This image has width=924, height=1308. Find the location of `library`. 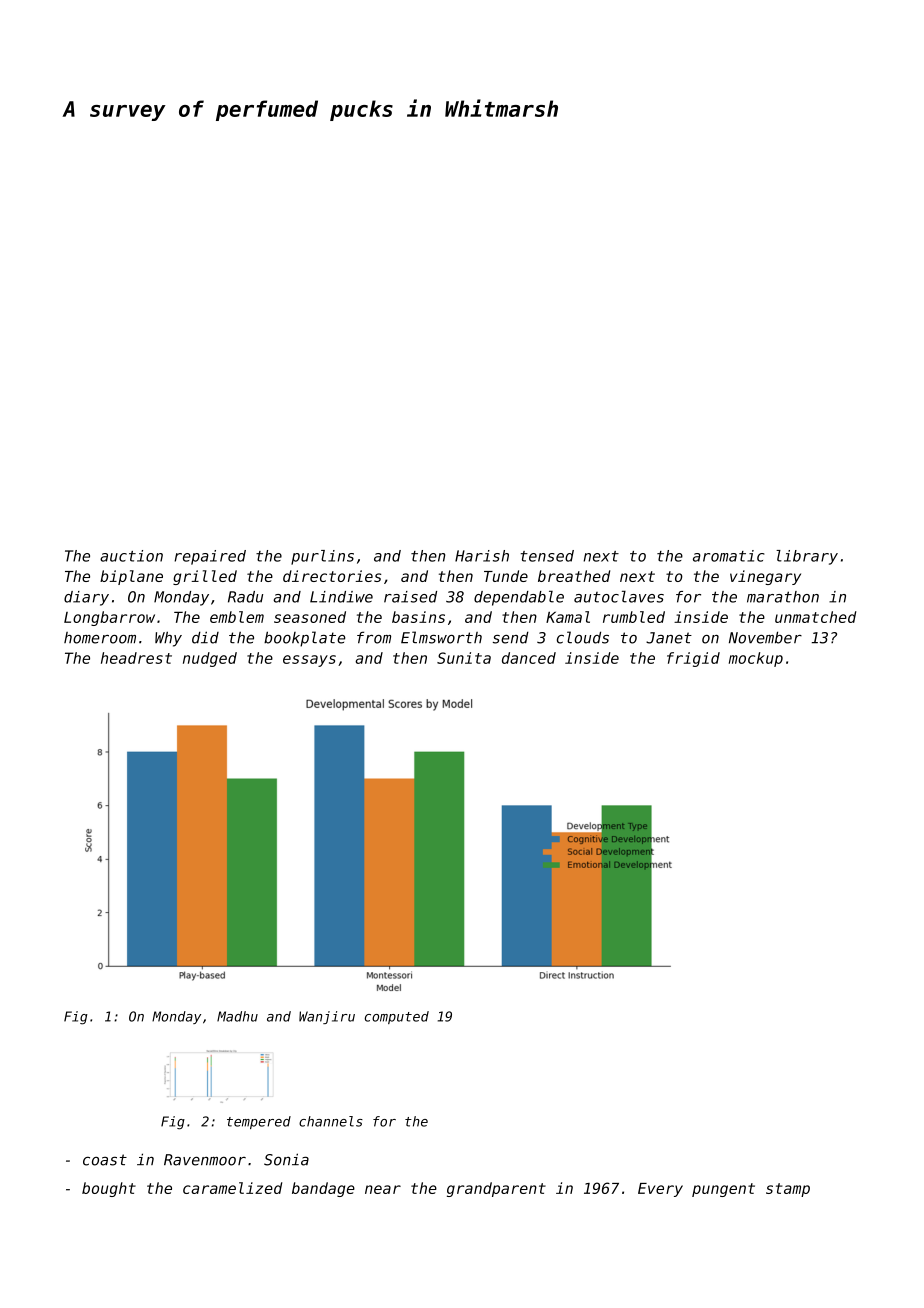

library is located at coordinates (807, 557).
